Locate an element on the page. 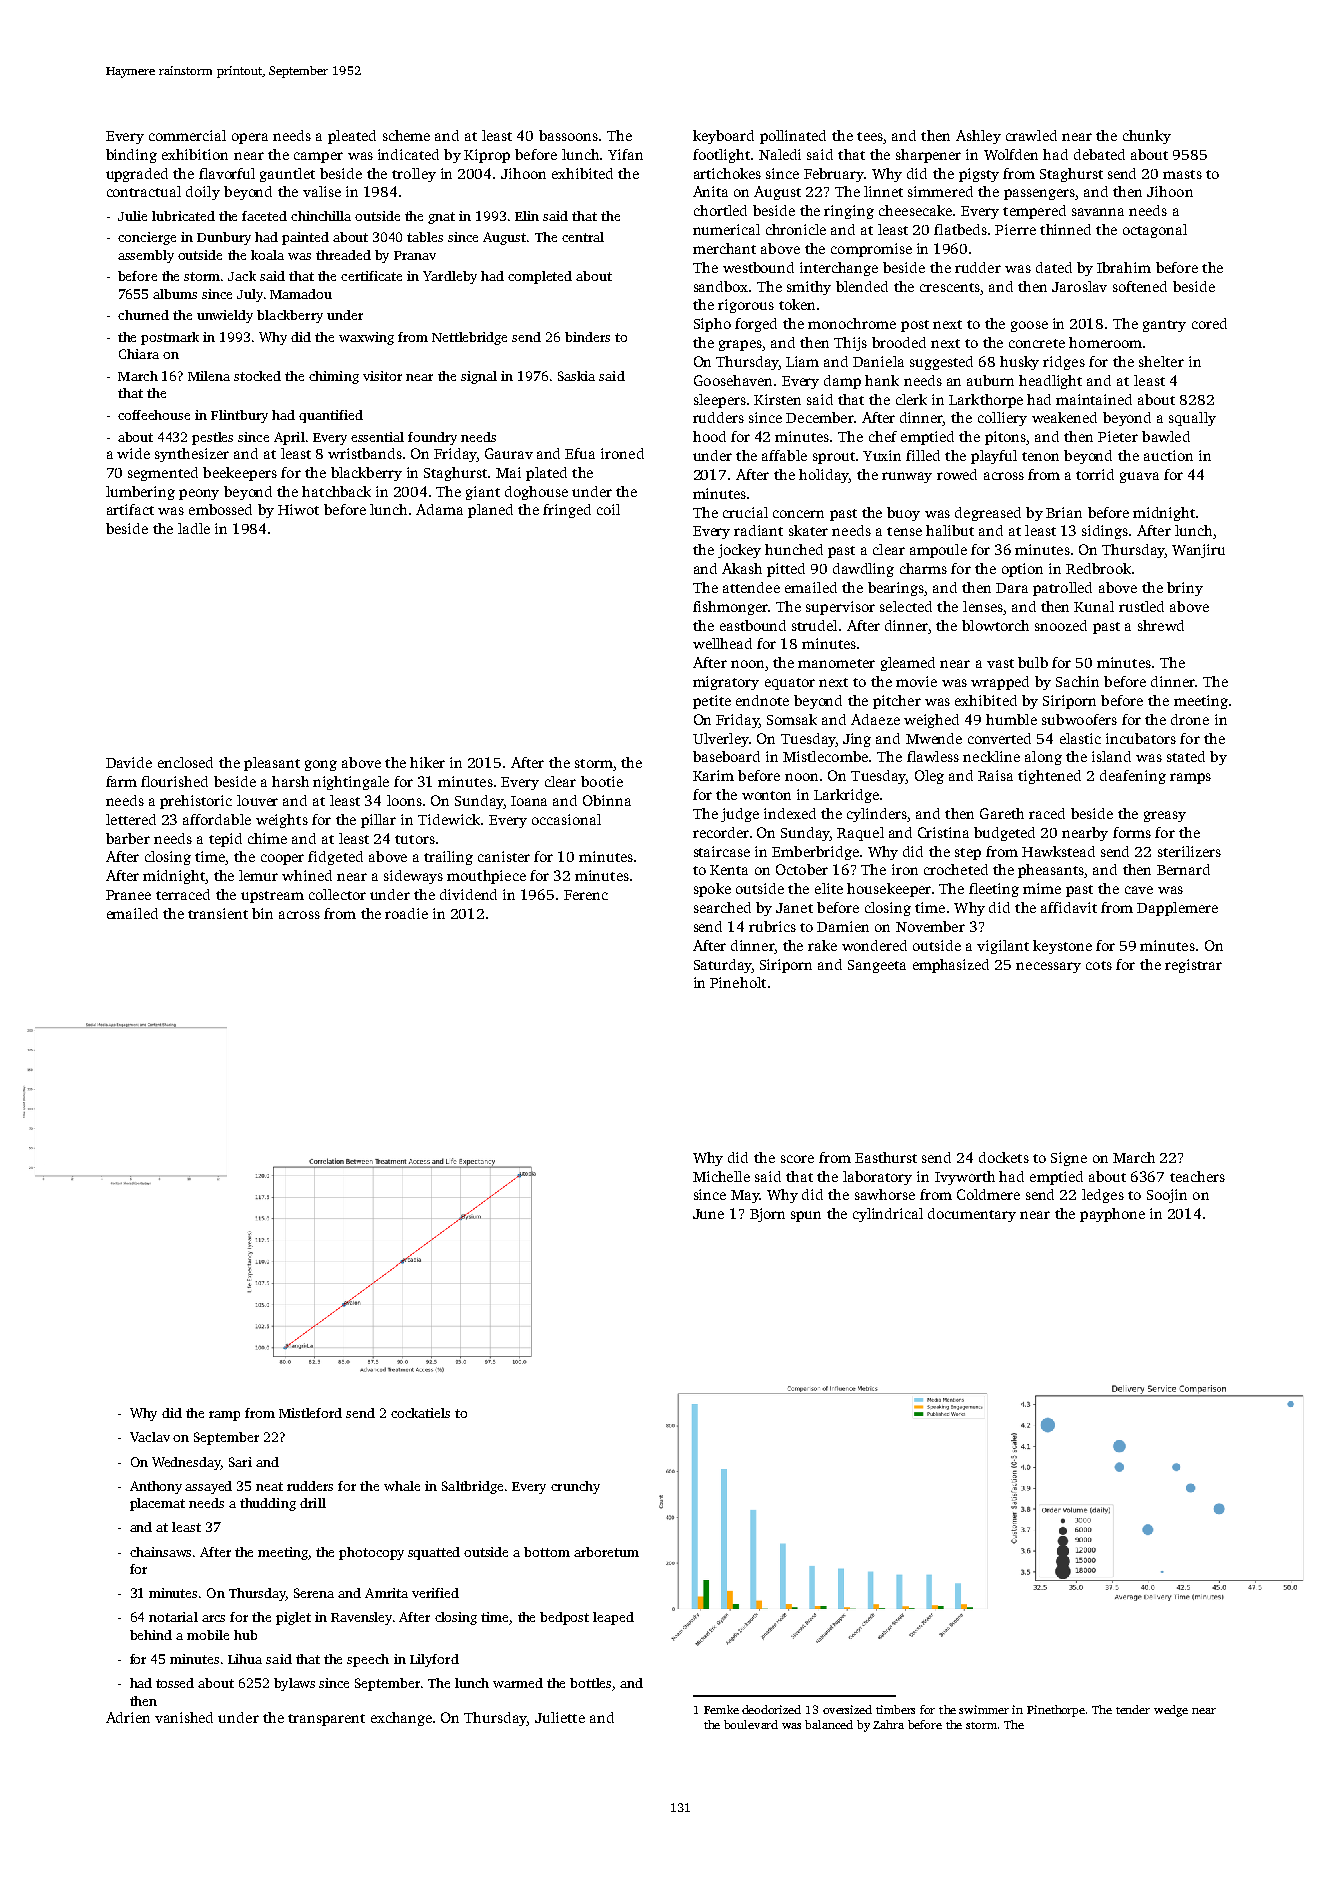 Image resolution: width=1339 pixels, height=1894 pixels. pleated is located at coordinates (352, 137).
